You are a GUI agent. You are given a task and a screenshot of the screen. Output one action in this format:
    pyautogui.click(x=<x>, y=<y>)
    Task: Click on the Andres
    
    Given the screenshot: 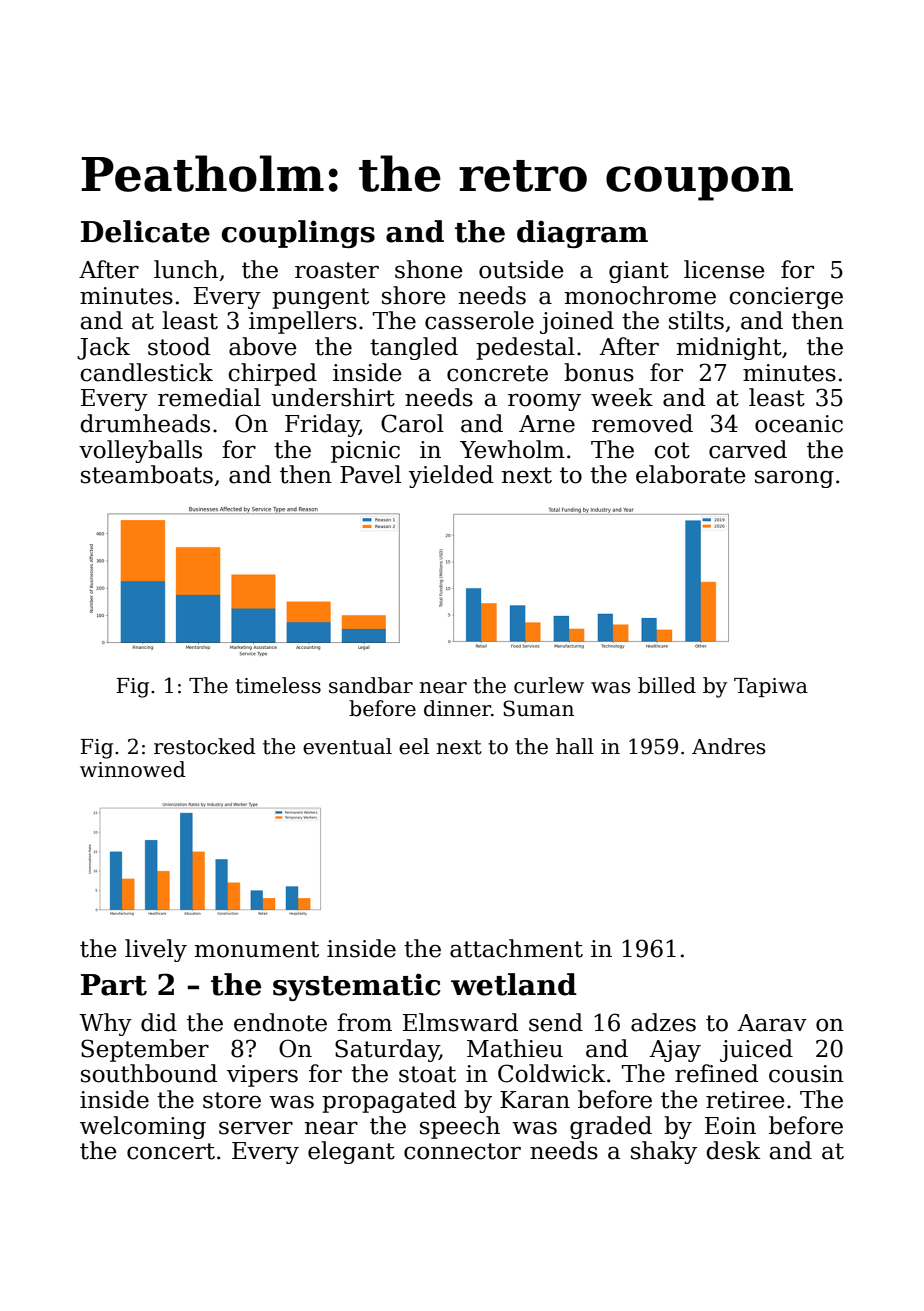 What is the action you would take?
    pyautogui.click(x=728, y=746)
